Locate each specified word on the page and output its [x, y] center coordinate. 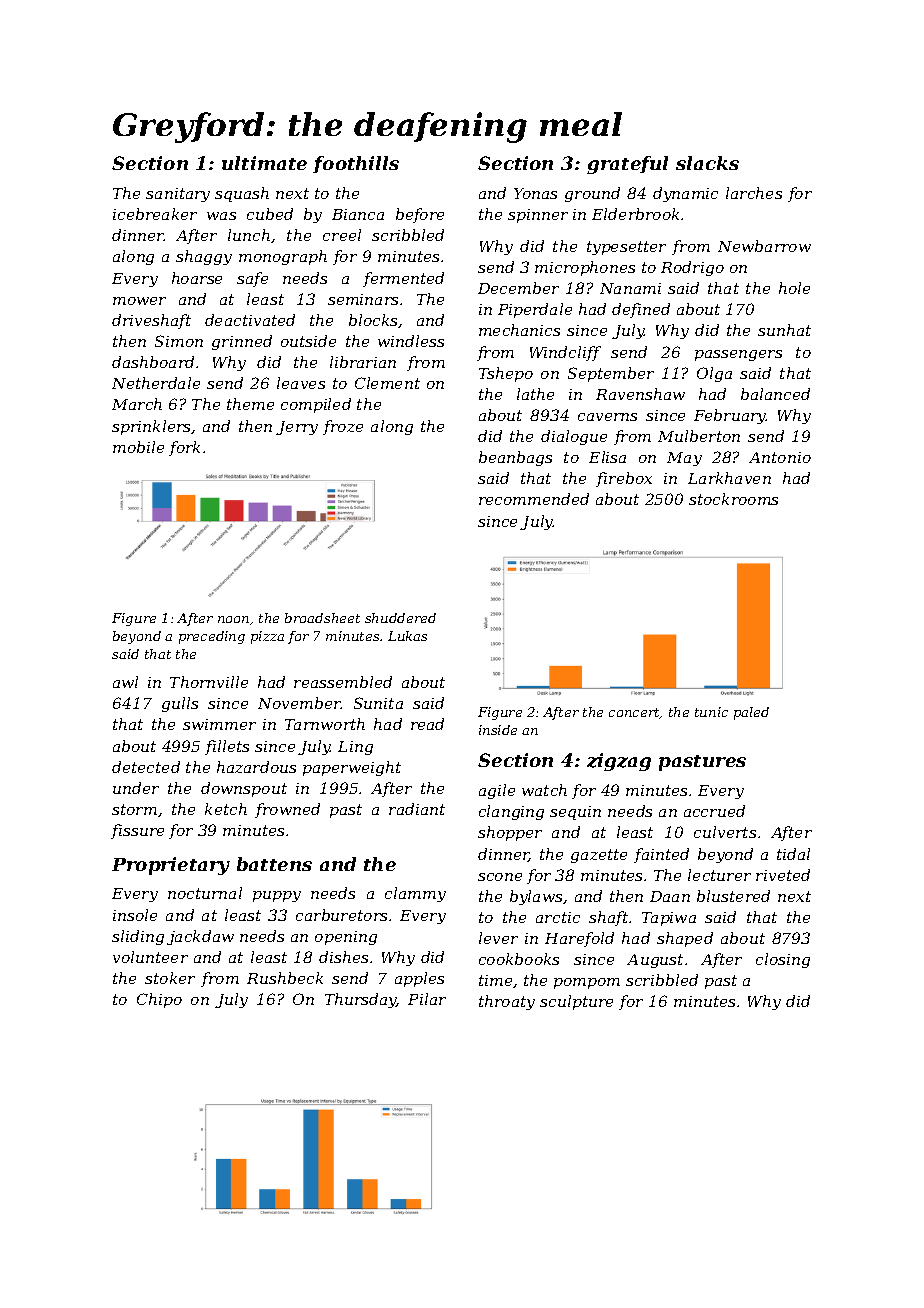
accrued [714, 811]
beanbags [515, 458]
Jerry [297, 428]
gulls [180, 704]
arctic [558, 917]
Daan [670, 896]
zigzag [619, 762]
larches [754, 193]
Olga [714, 374]
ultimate [264, 163]
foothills [356, 164]
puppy [277, 896]
